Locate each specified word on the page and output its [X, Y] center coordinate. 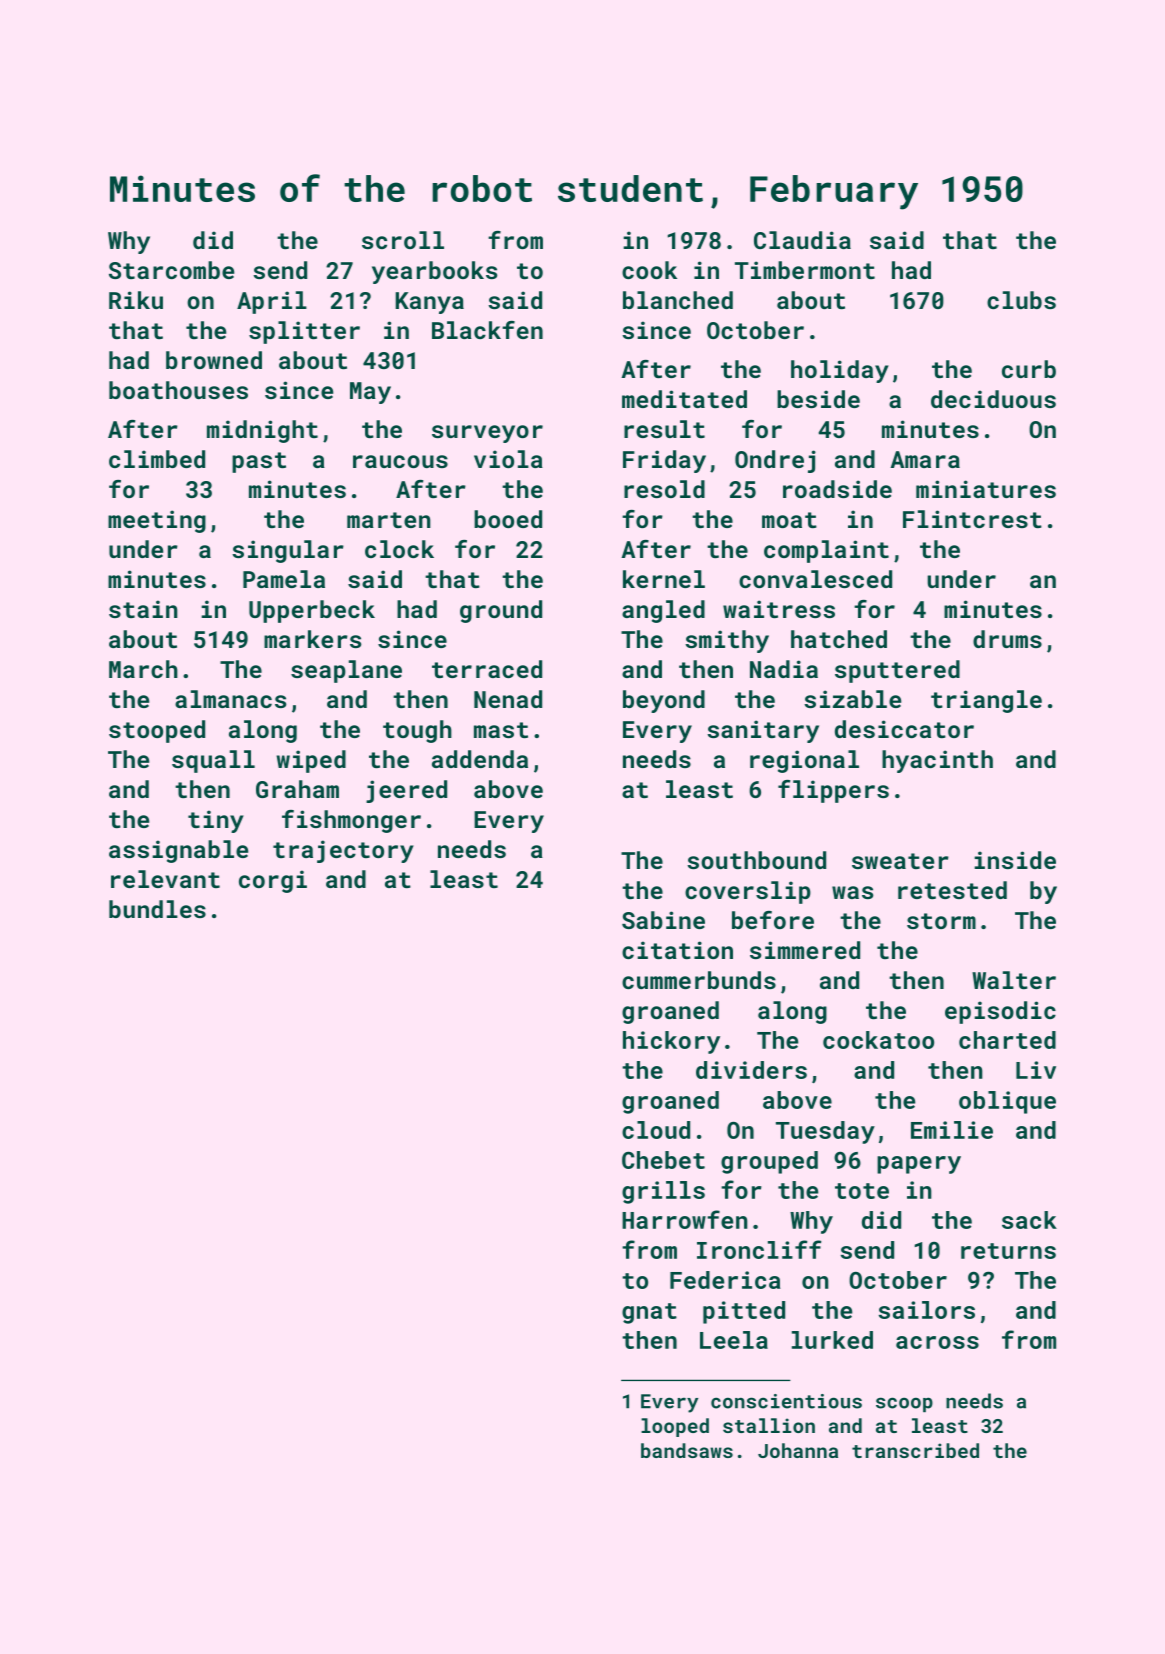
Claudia [802, 240]
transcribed [915, 1450]
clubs [1021, 300]
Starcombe [171, 270]
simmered [805, 950]
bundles [157, 909]
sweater [900, 861]
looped [675, 1427]
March [143, 669]
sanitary [763, 731]
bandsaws [687, 1450]
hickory [671, 1042]
